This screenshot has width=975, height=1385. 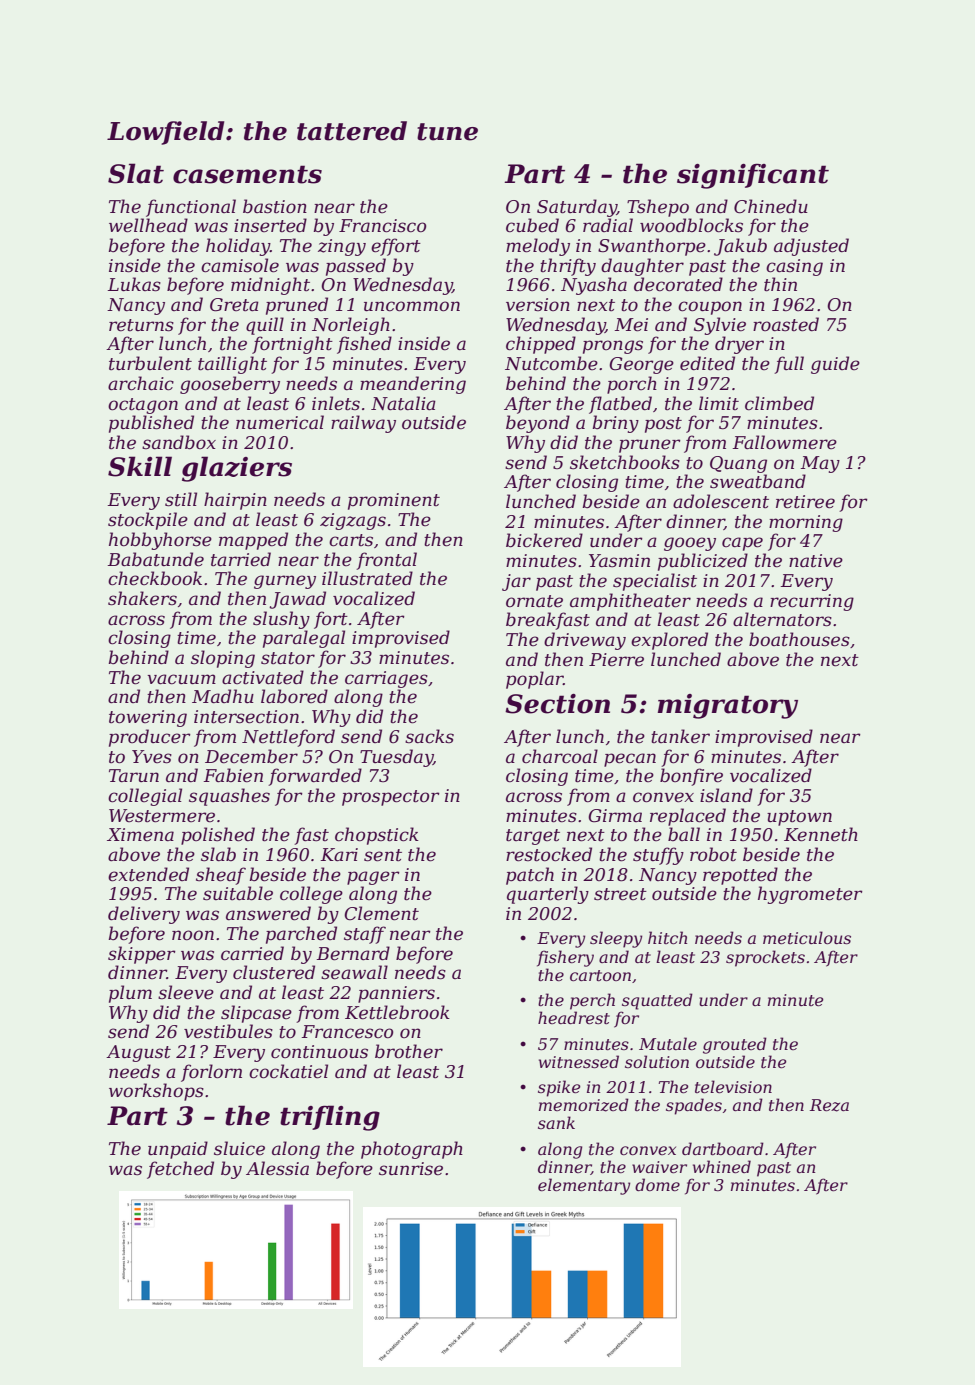 What do you see at coordinates (538, 305) in the screenshot?
I see `version` at bounding box center [538, 305].
